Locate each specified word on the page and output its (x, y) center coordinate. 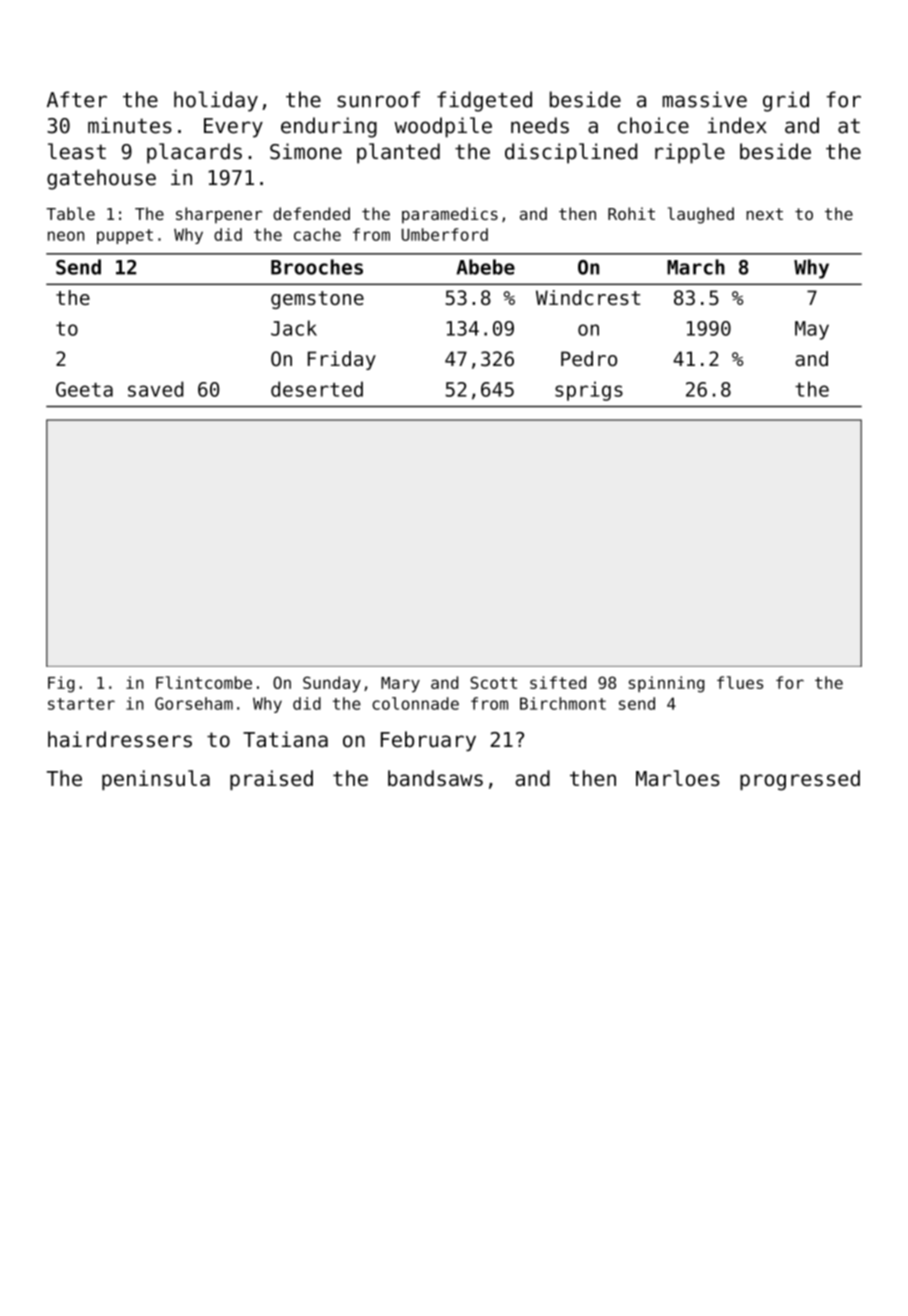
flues (740, 682)
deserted (317, 389)
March (696, 267)
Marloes (678, 778)
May (812, 330)
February (428, 741)
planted (398, 153)
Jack (294, 328)
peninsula (156, 780)
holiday (216, 101)
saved (155, 389)
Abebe (485, 267)
